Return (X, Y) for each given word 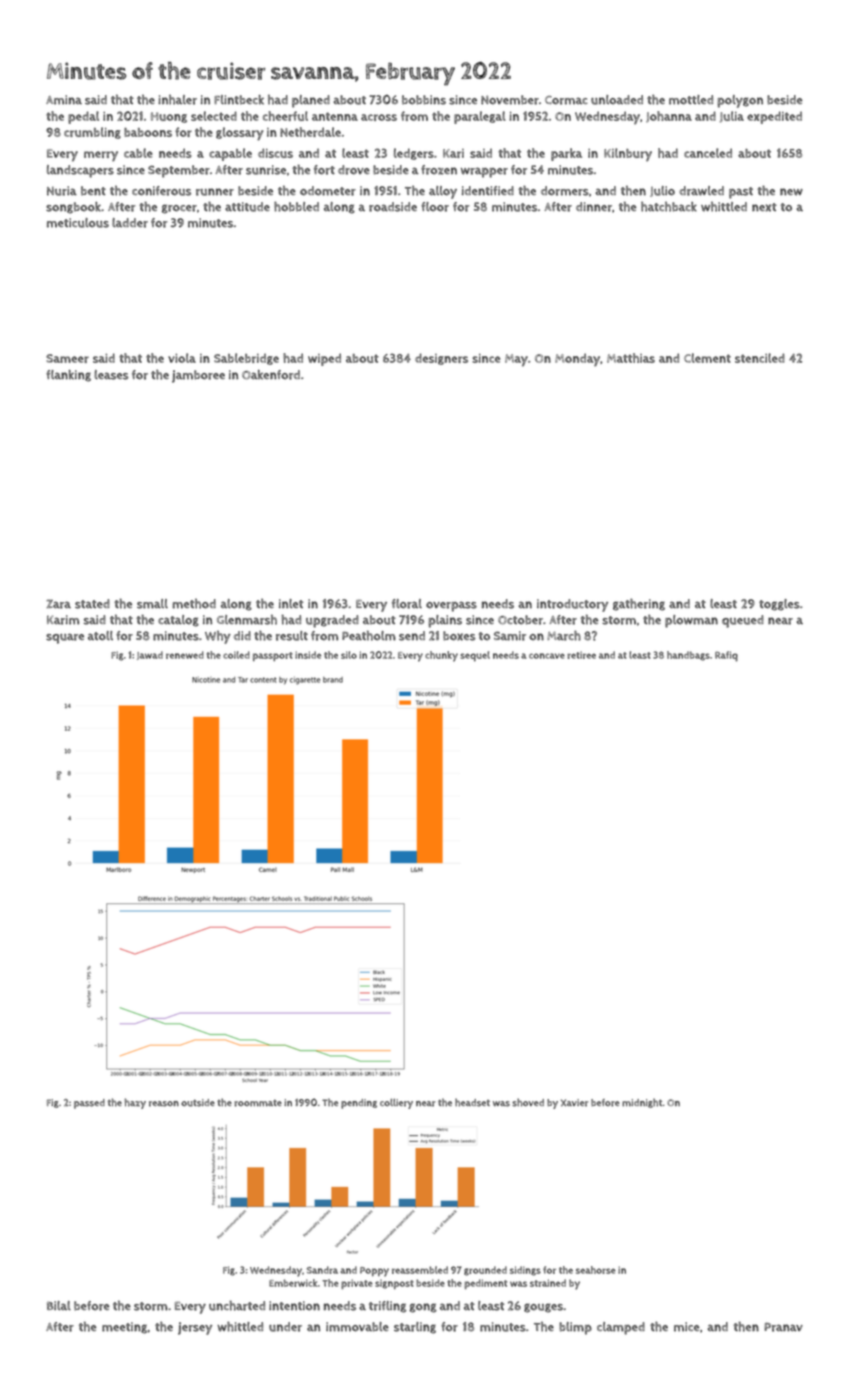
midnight (642, 1103)
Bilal (59, 1305)
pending (359, 1104)
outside (198, 1103)
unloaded (617, 100)
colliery (396, 1103)
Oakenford (271, 375)
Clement (707, 358)
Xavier (574, 1103)
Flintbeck (239, 100)
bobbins (424, 100)
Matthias (631, 358)
